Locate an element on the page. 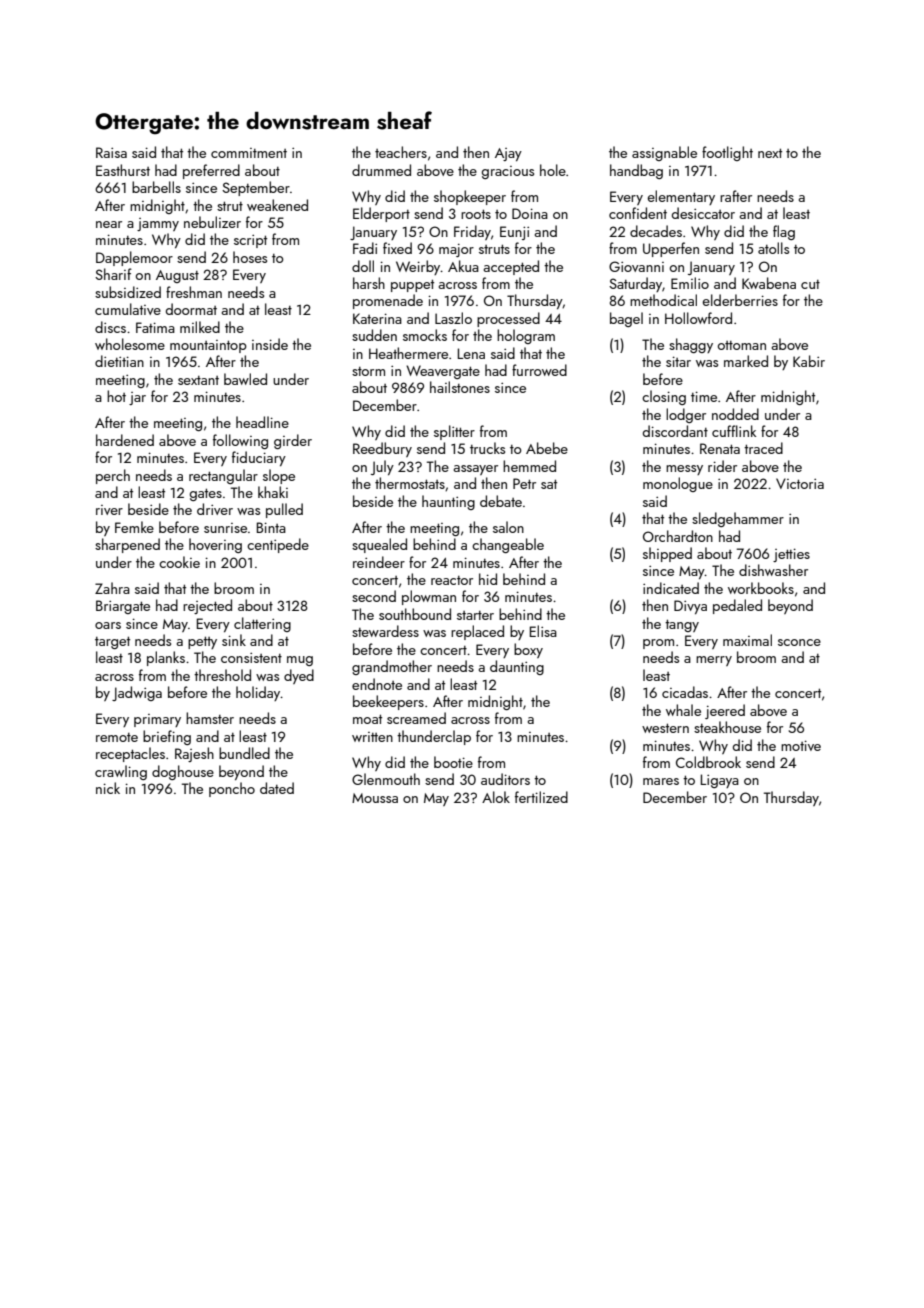  Laszlo is located at coordinates (453, 318).
